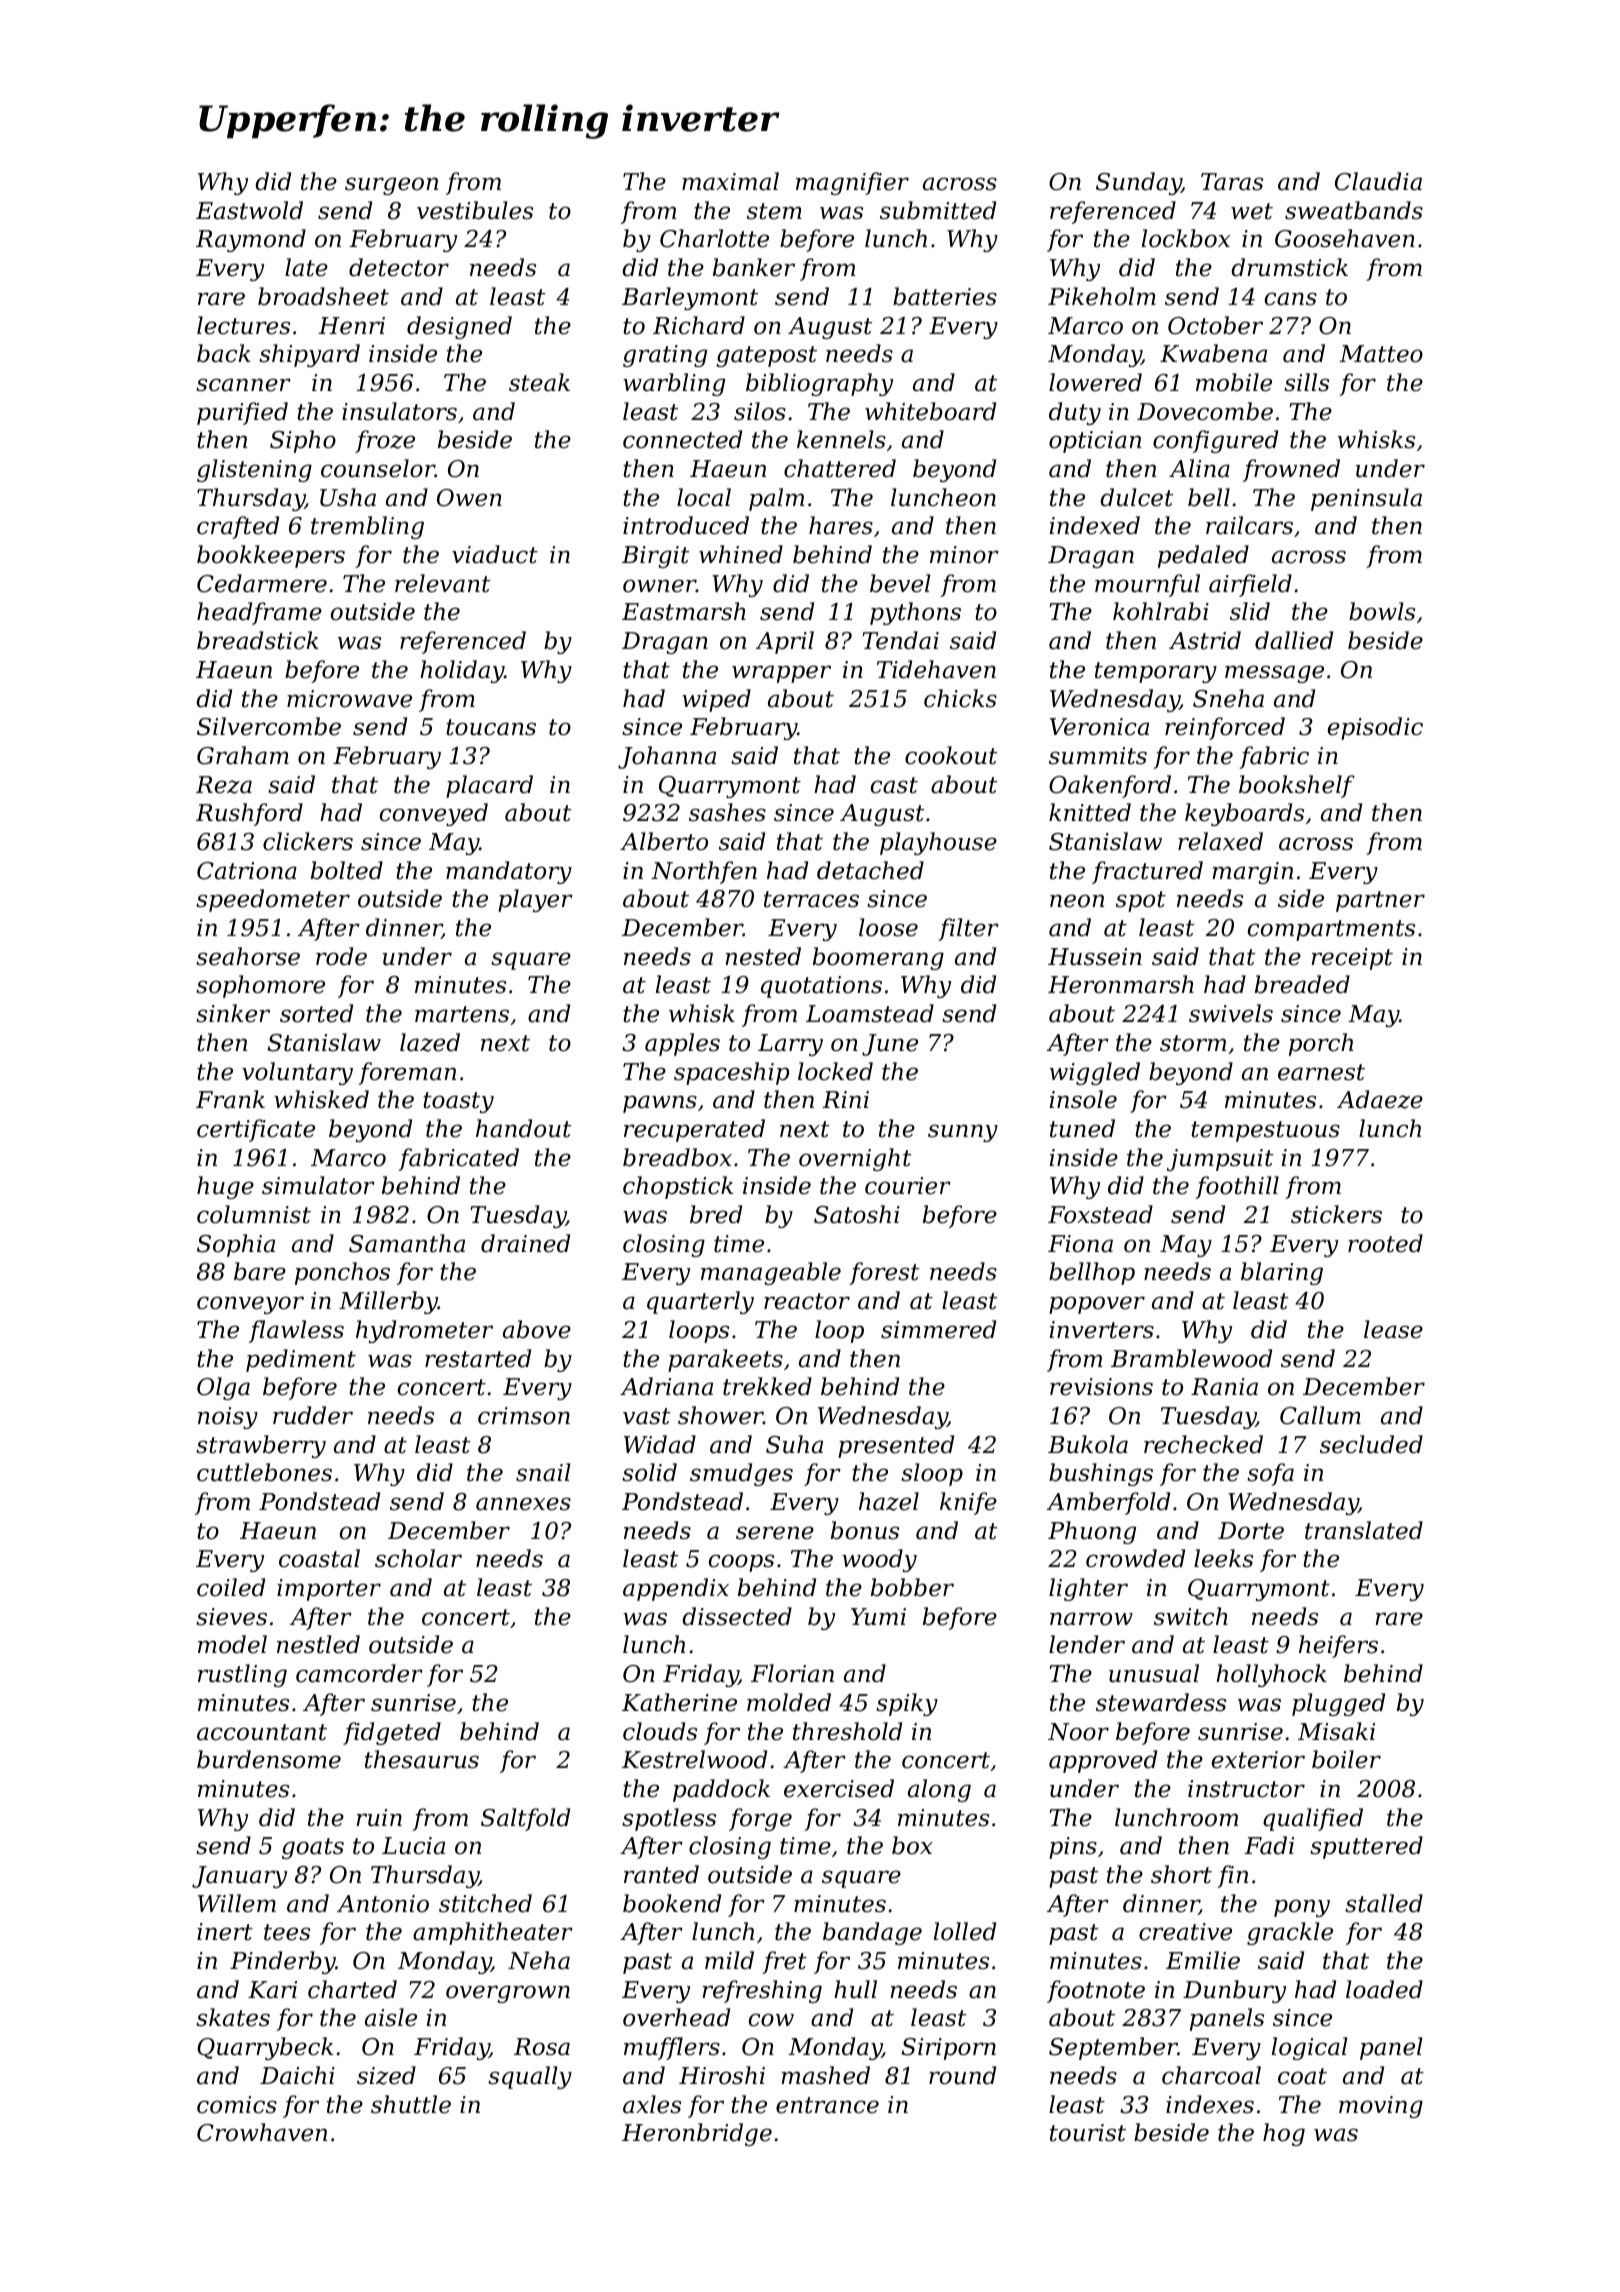 The image size is (1620, 2292). I want to click on Richard, so click(699, 325).
